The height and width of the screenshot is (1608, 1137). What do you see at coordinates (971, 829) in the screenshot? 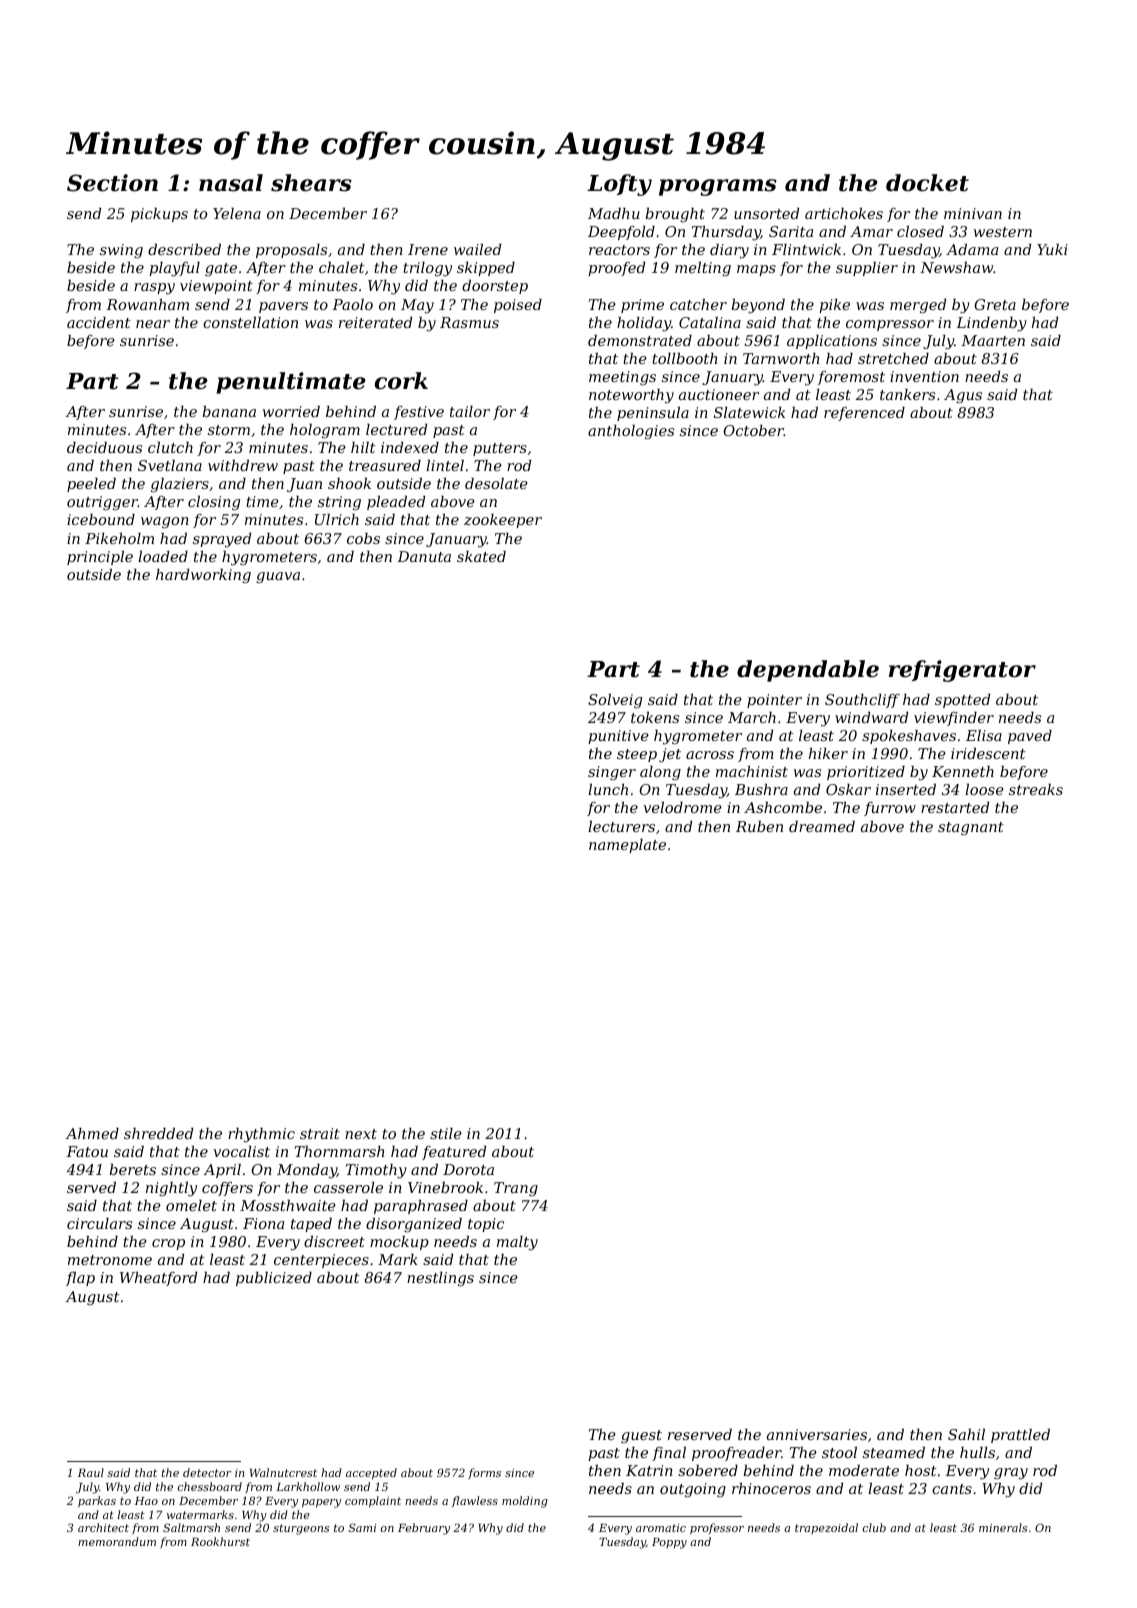
I see `stagnant` at bounding box center [971, 829].
